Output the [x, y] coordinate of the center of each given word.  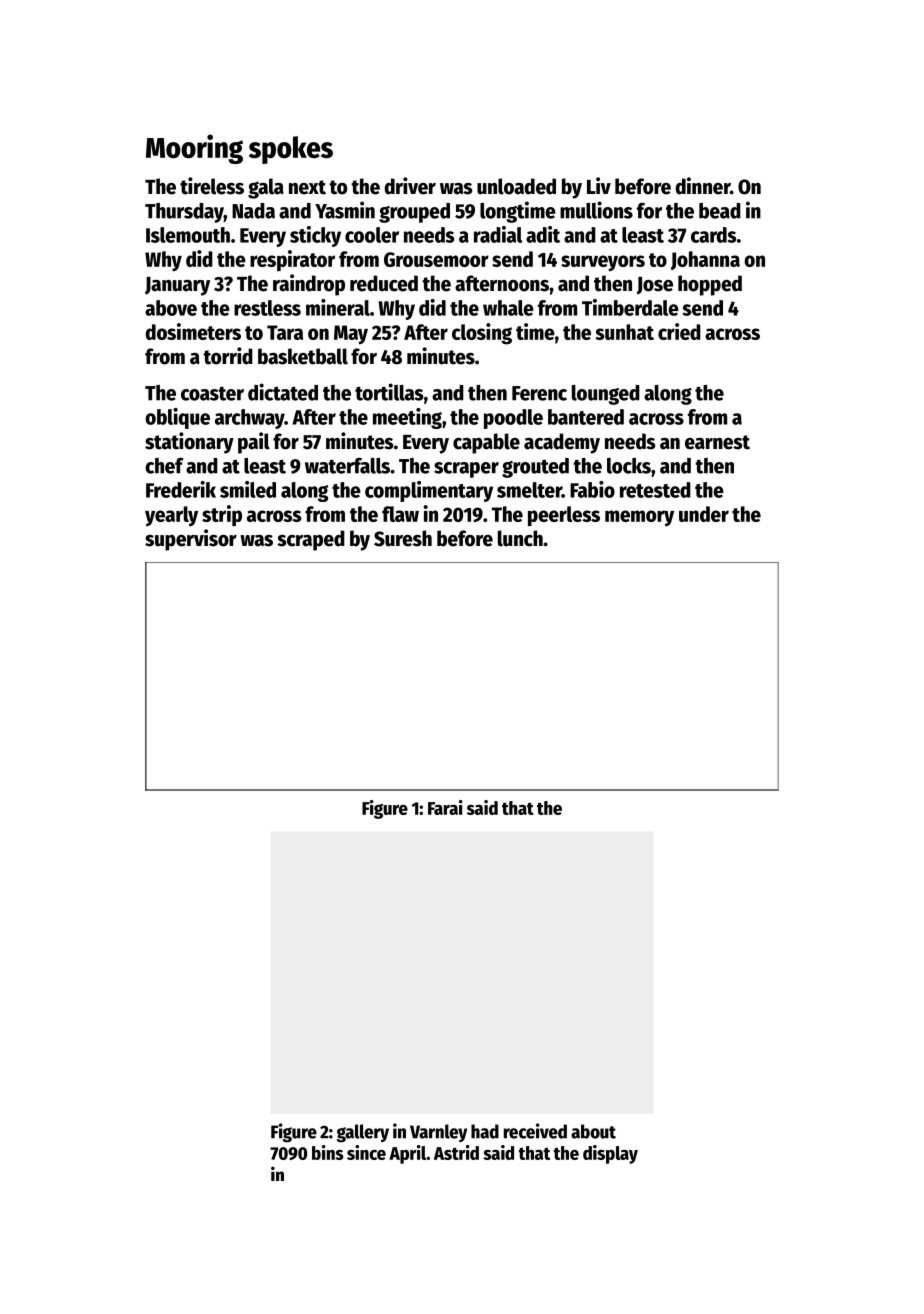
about [593, 1131]
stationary [189, 443]
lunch [520, 538]
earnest [717, 442]
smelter [529, 490]
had [485, 1131]
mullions [596, 210]
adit [543, 234]
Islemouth [188, 235]
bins [328, 1152]
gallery [362, 1133]
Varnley [438, 1133]
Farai [445, 807]
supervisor [191, 540]
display [610, 1154]
